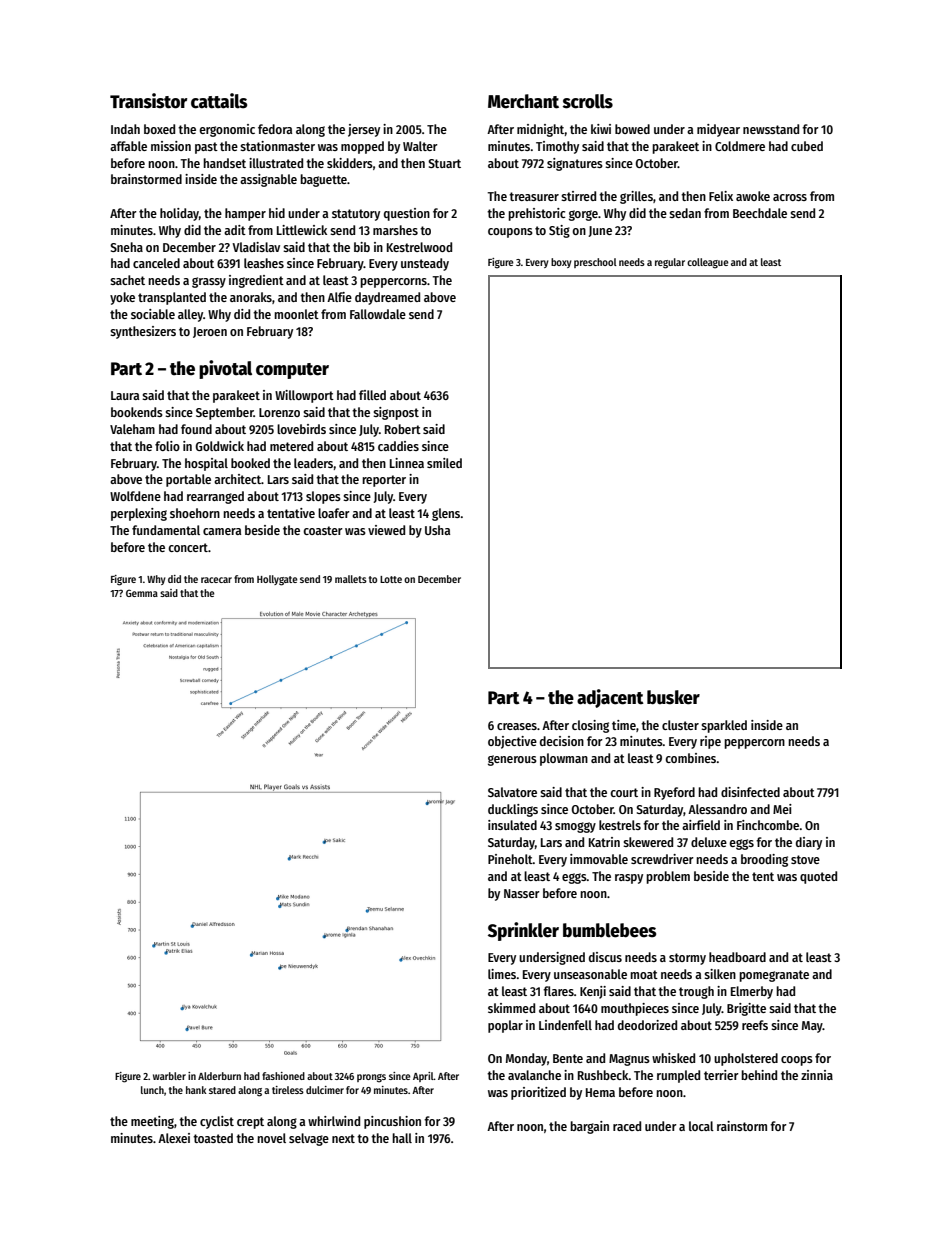 The height and width of the page is (1233, 952). I want to click on local, so click(701, 1126).
